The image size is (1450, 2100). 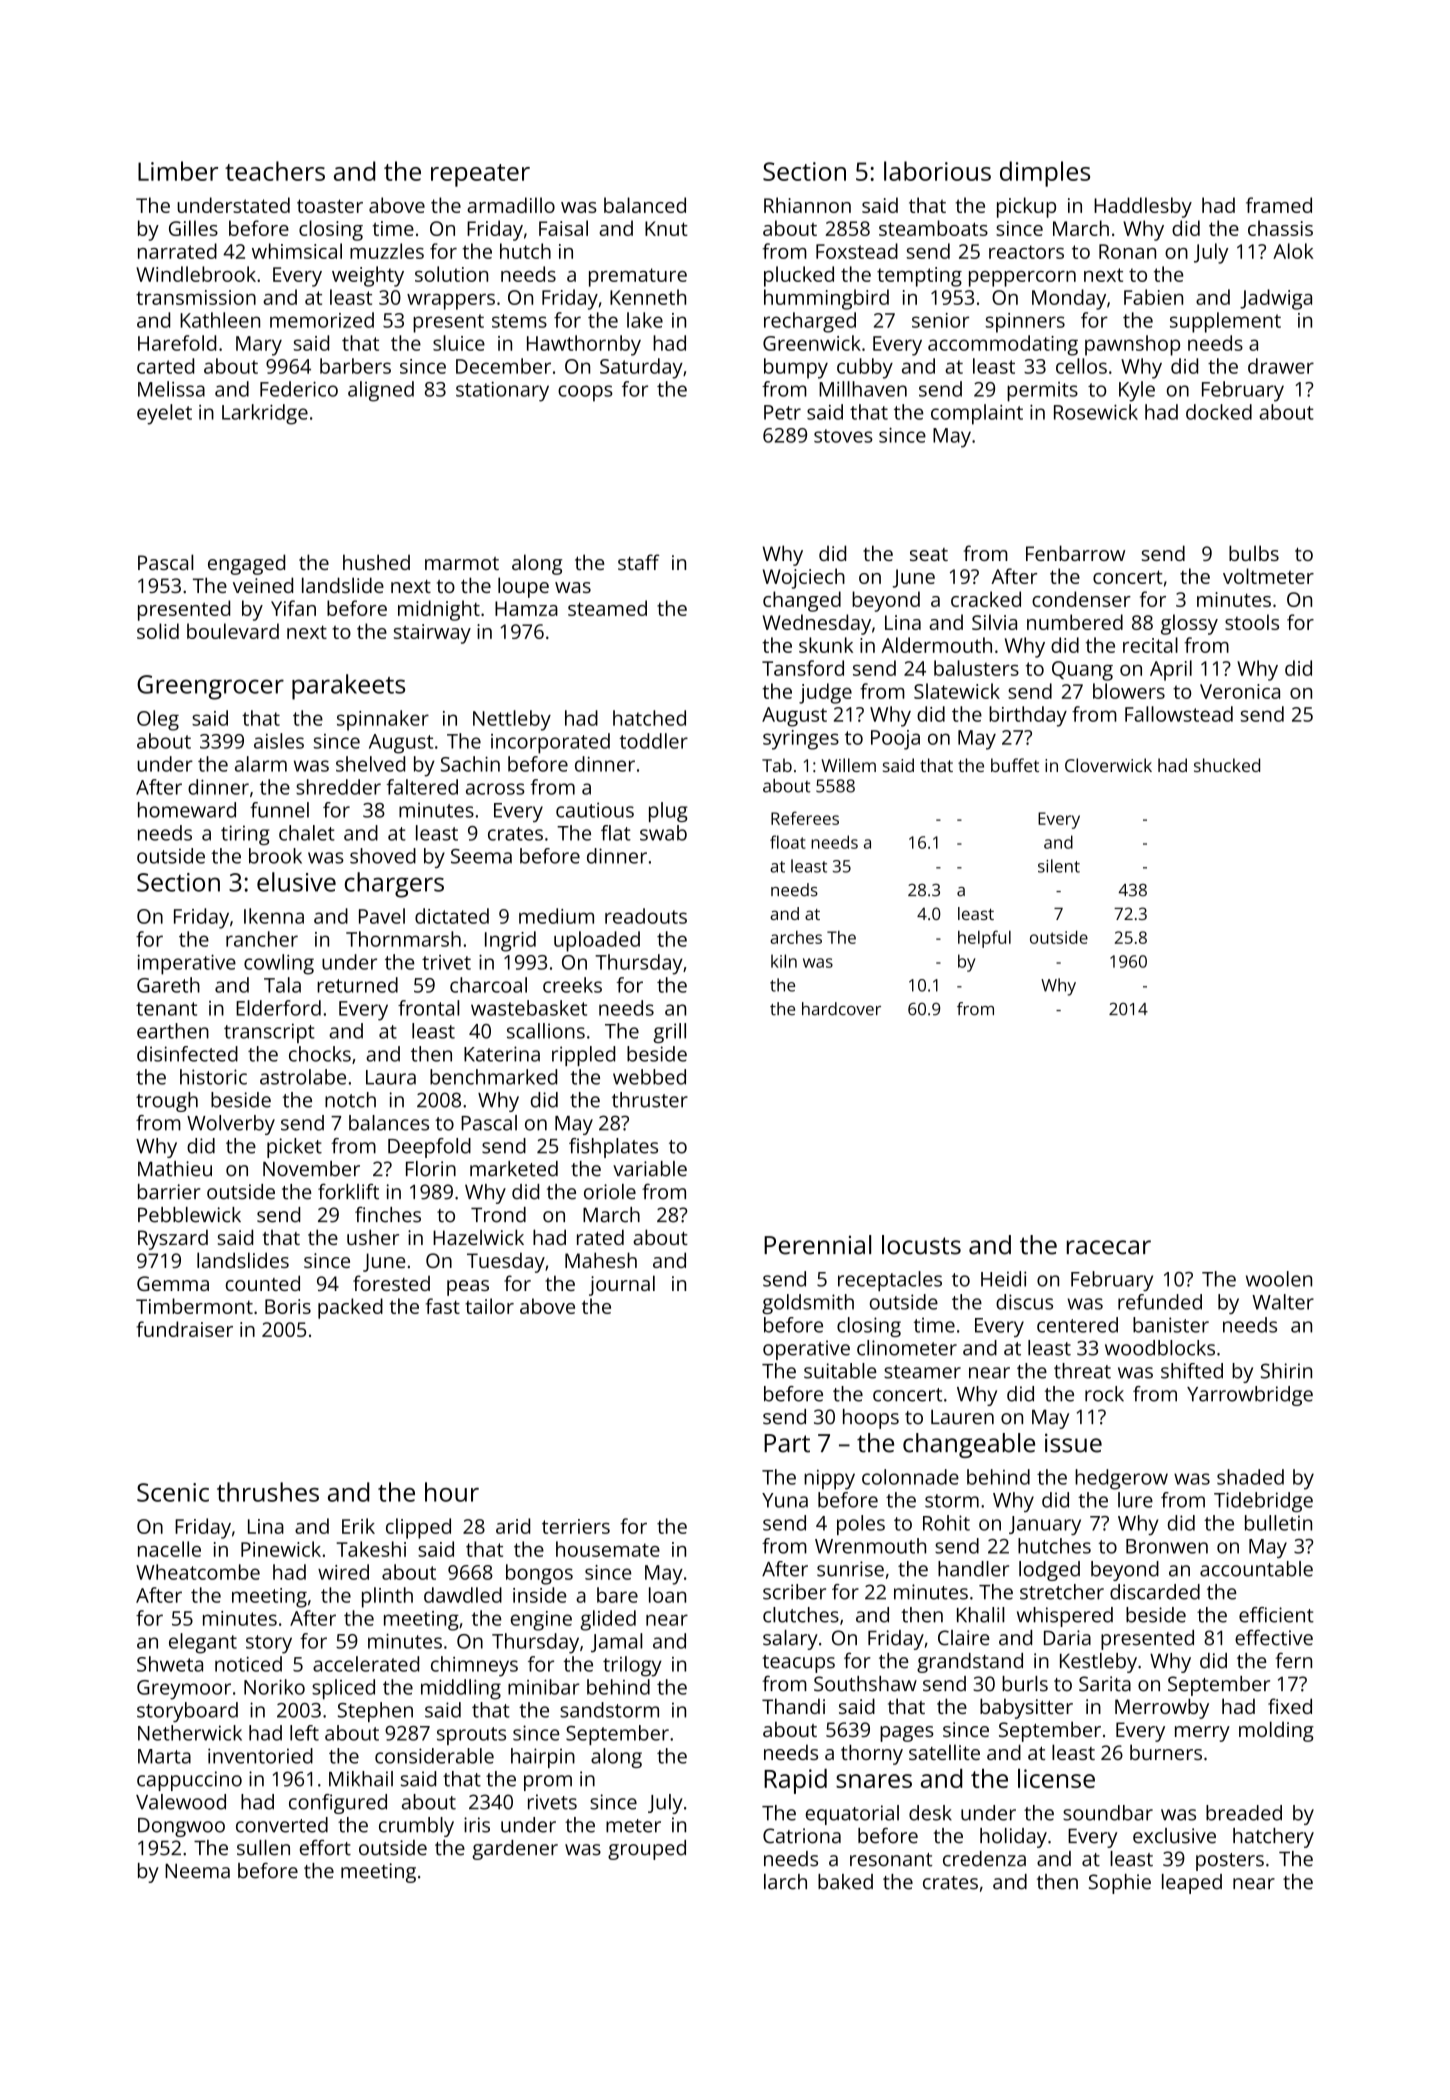 What do you see at coordinates (1143, 207) in the document?
I see `Haddlesby` at bounding box center [1143, 207].
